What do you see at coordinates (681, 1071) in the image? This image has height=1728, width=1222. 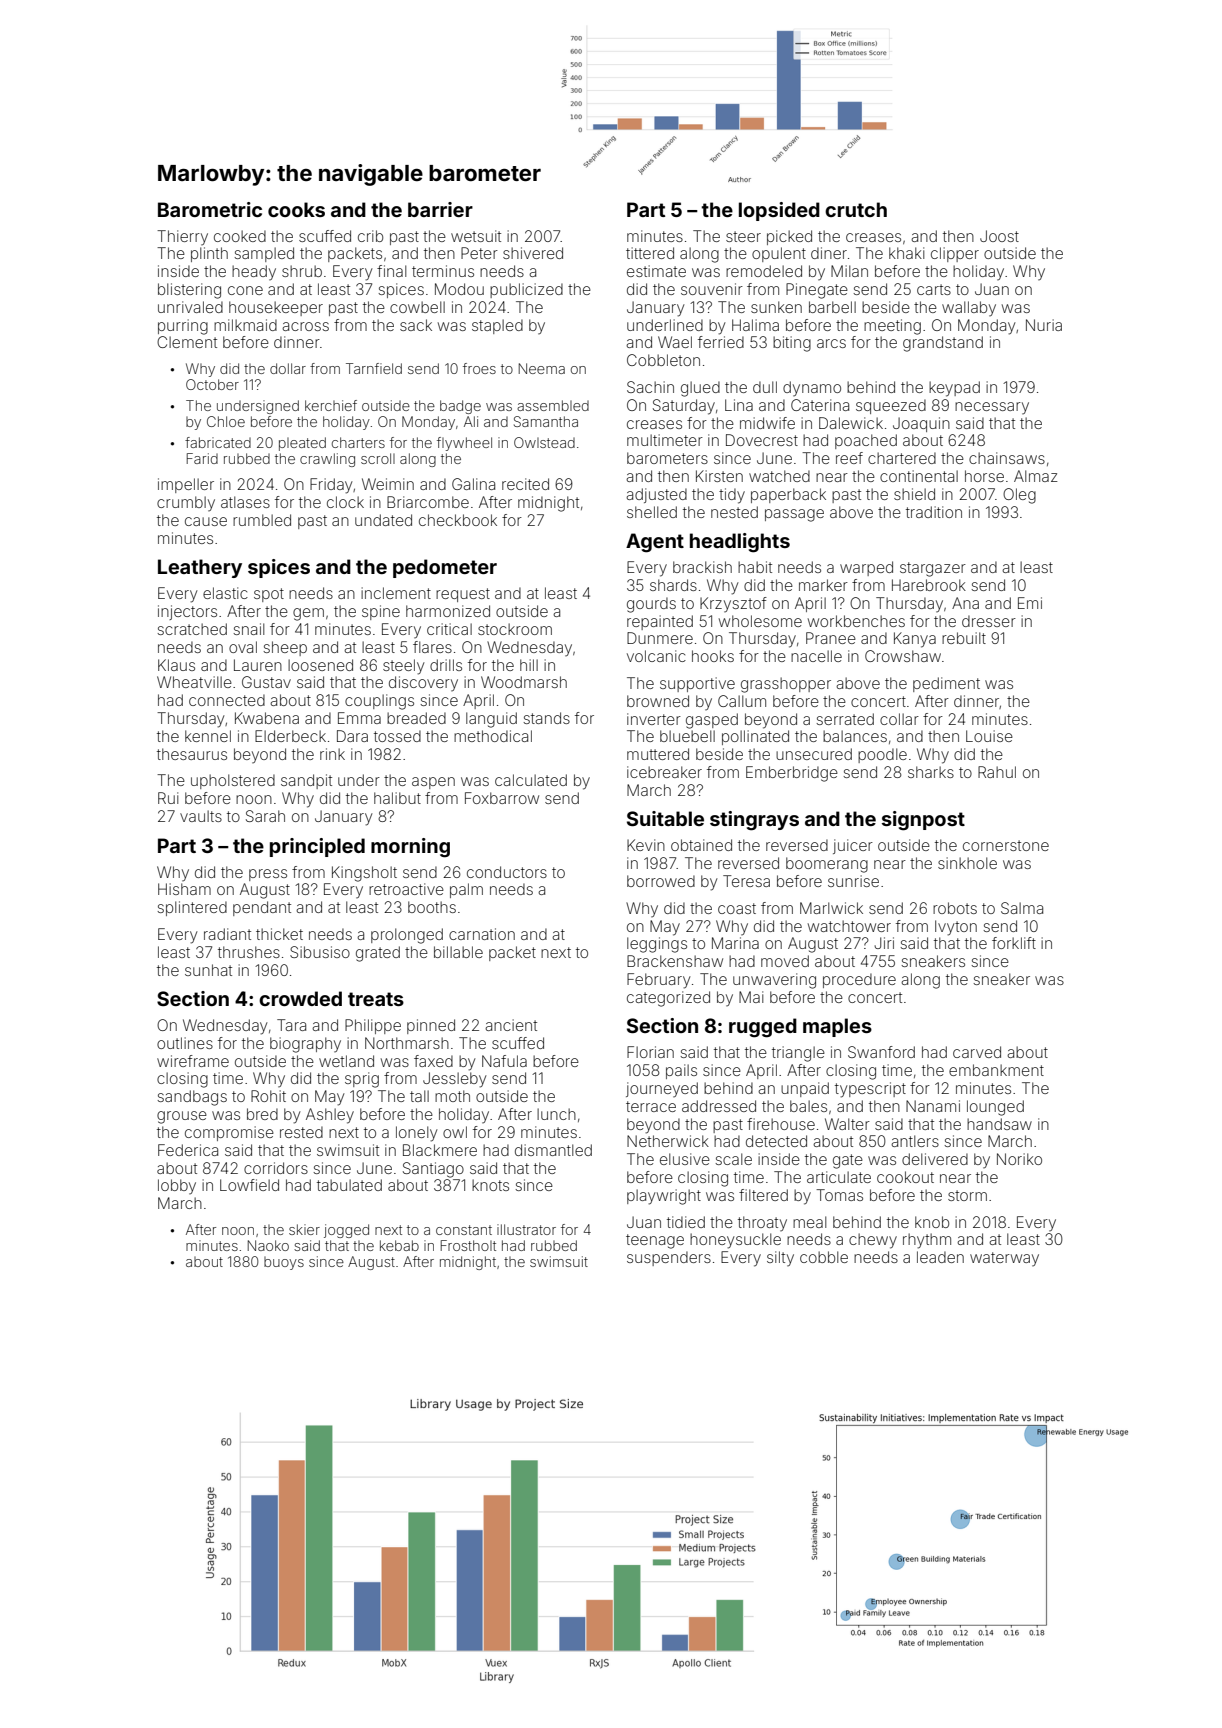 I see `pails` at bounding box center [681, 1071].
